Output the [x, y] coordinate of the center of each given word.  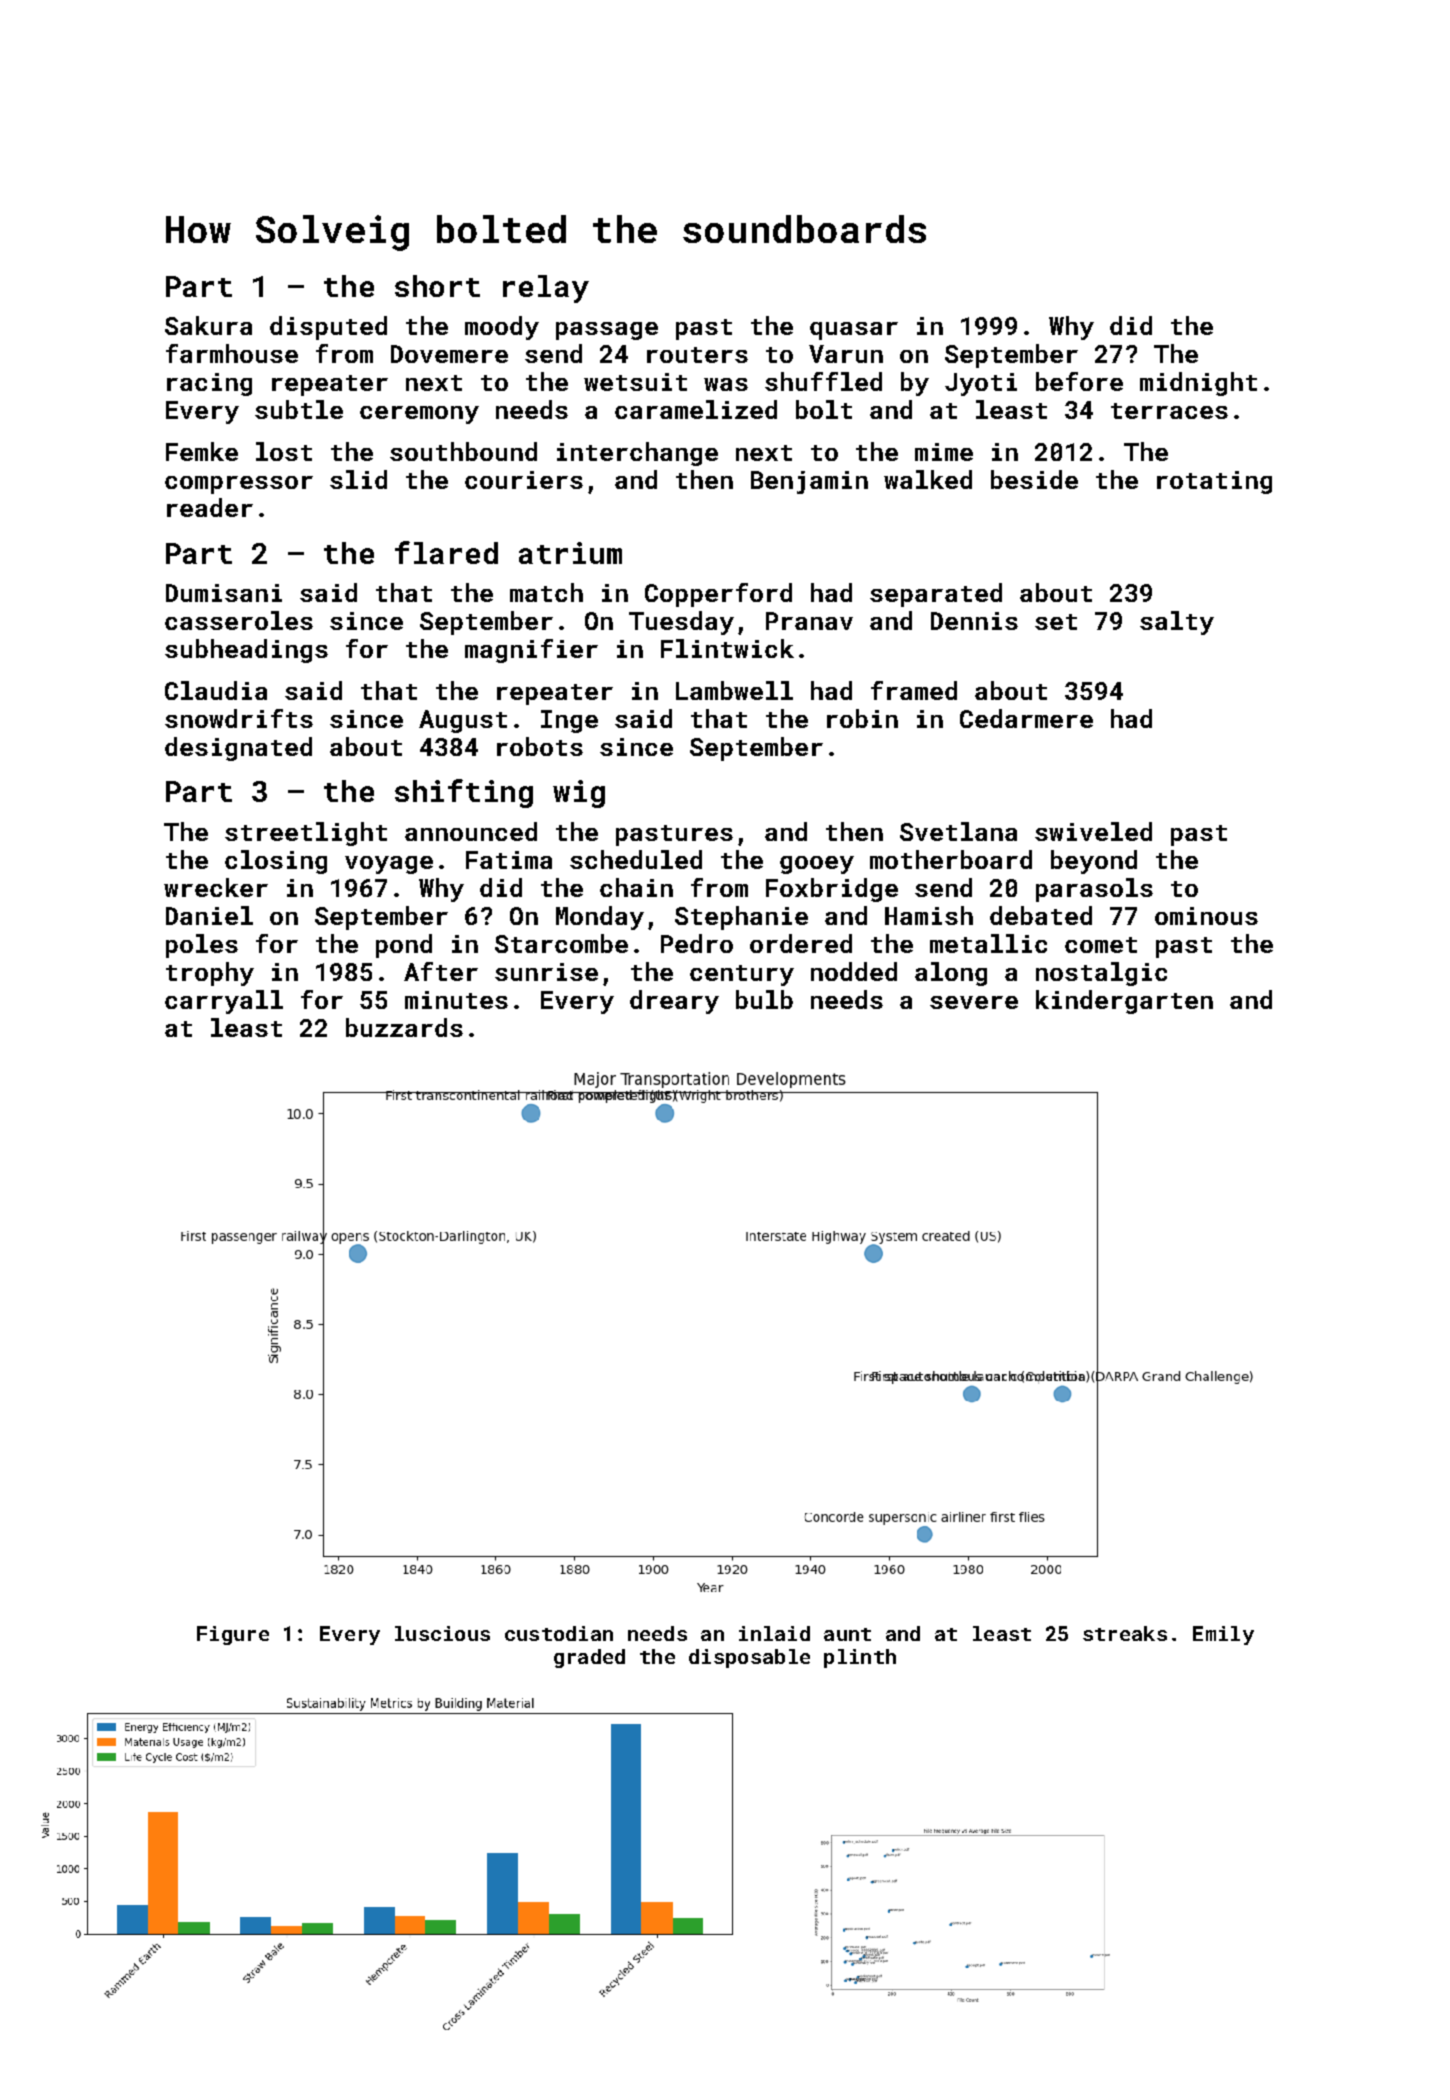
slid [358, 479]
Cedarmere [1026, 718]
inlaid [774, 1633]
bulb [764, 999]
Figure [233, 1635]
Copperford [718, 595]
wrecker [216, 887]
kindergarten [1124, 1002]
